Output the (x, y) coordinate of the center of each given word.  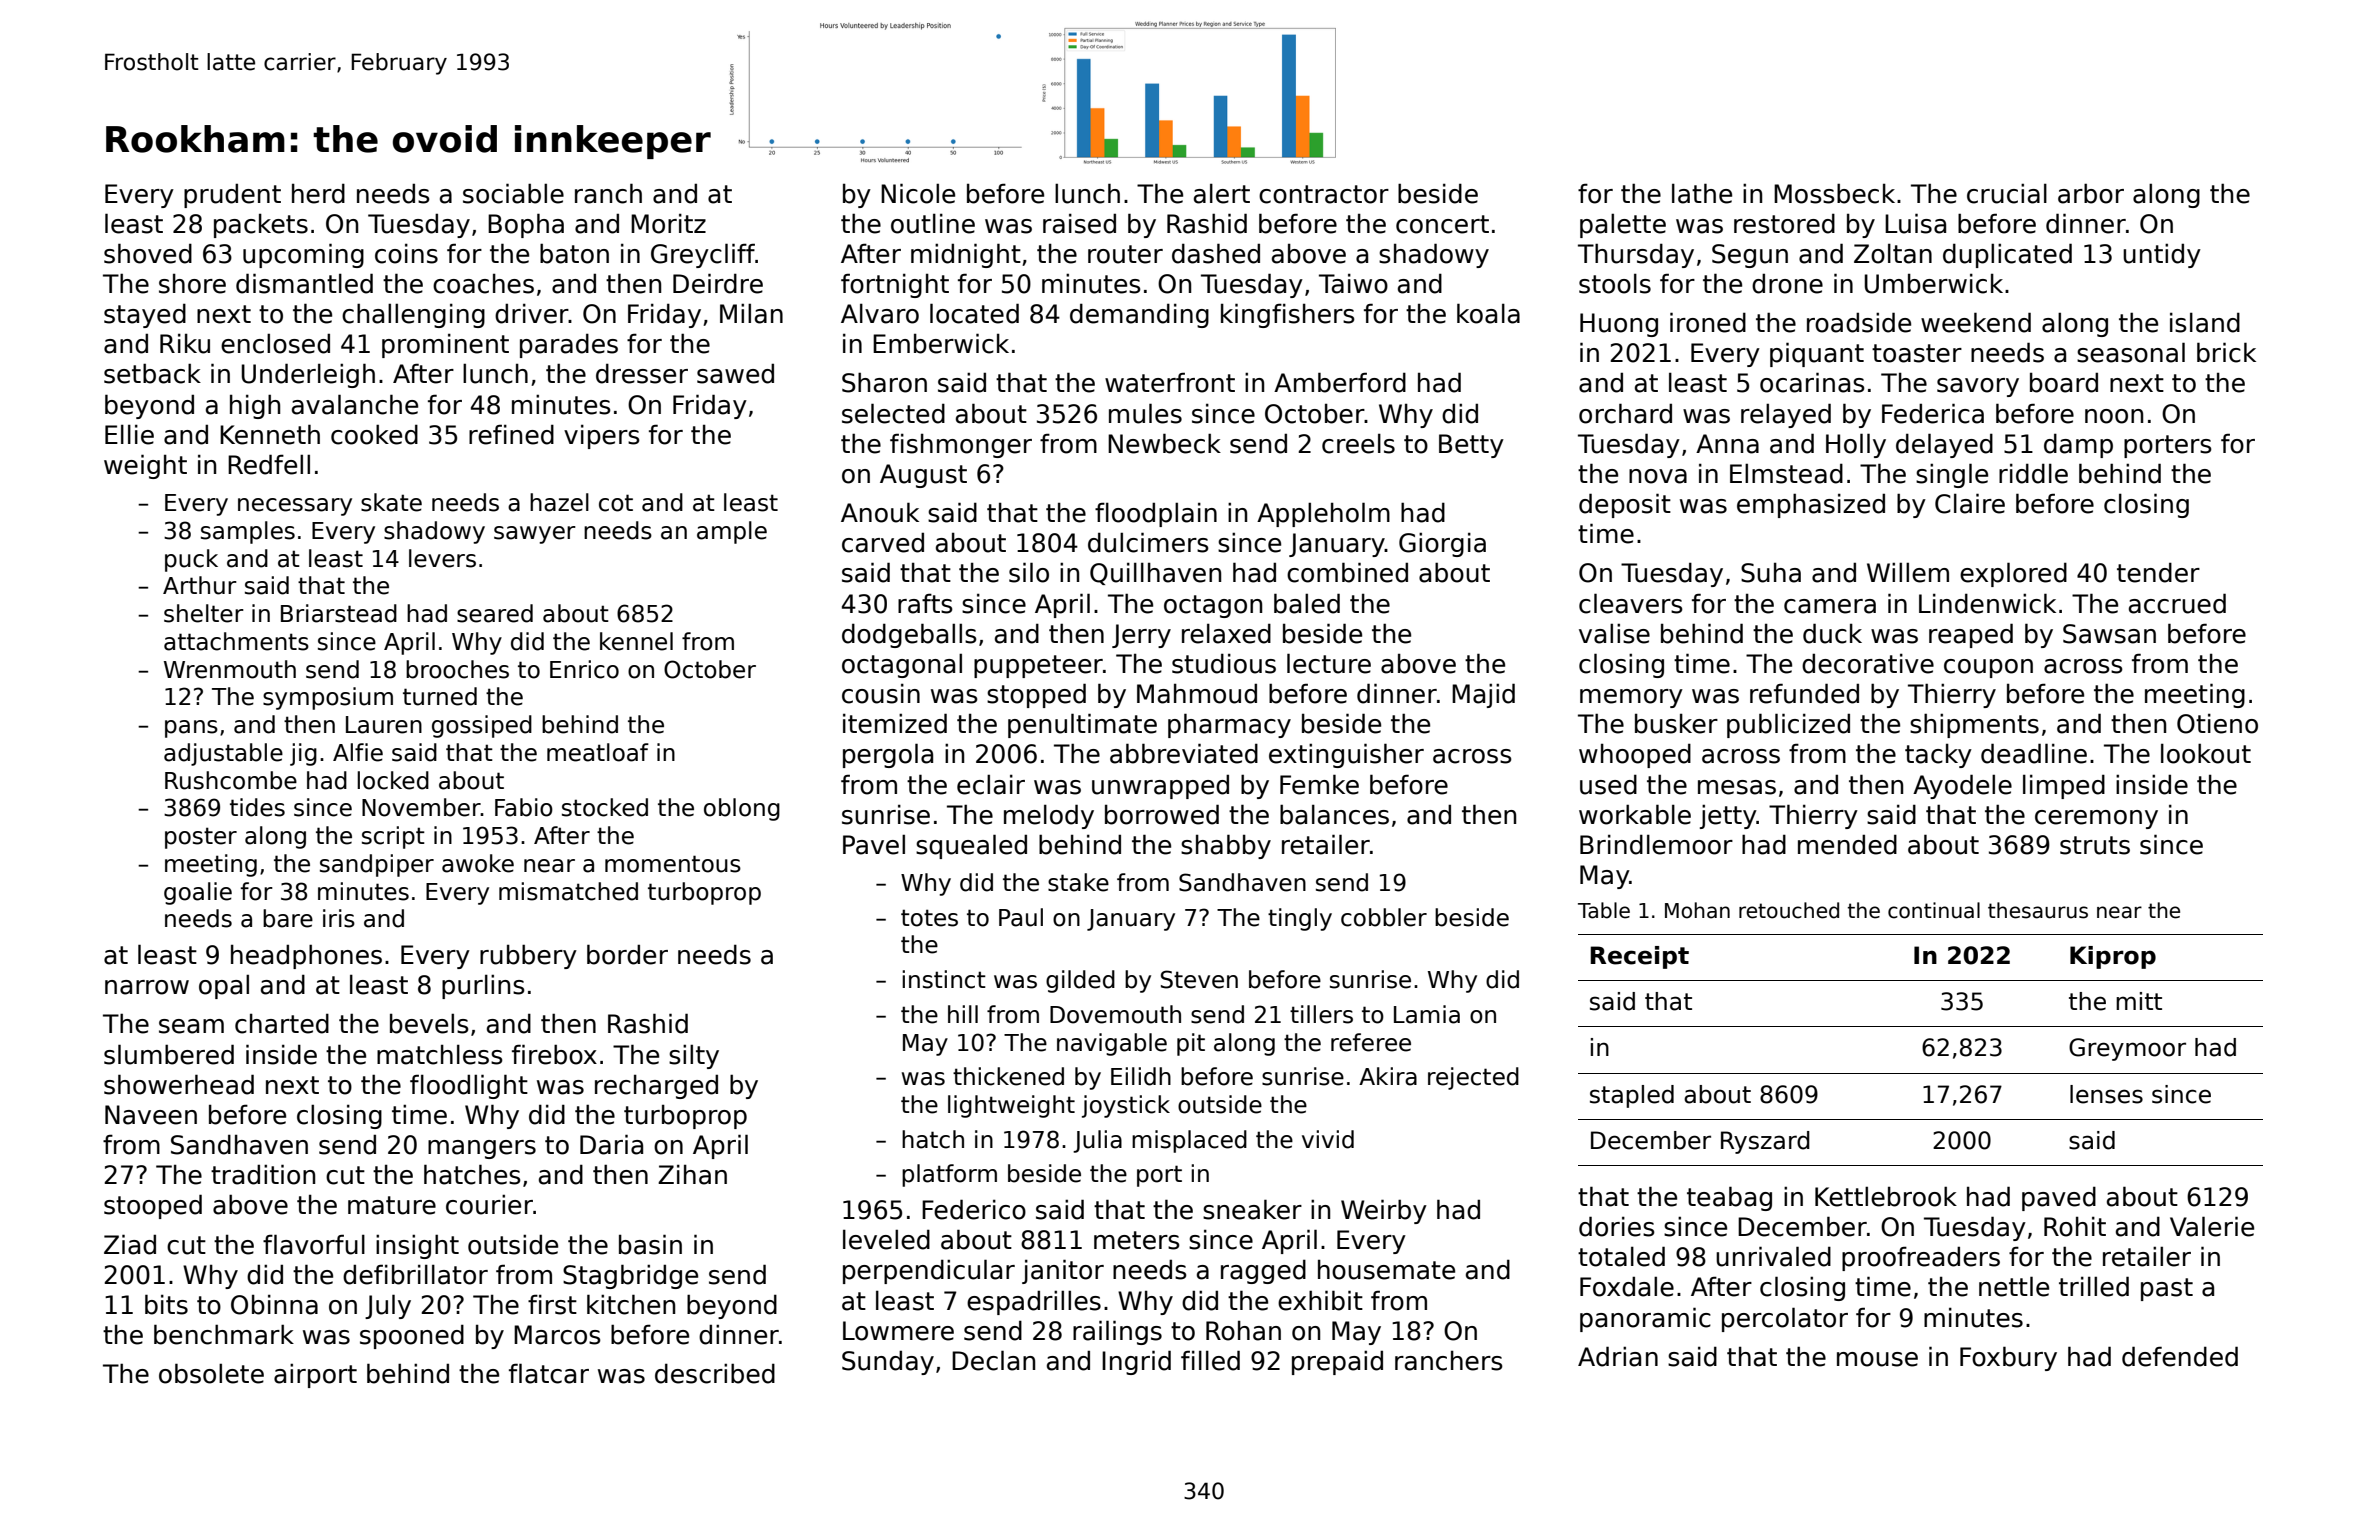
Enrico (584, 669)
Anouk (880, 512)
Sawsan (2109, 634)
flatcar (549, 1373)
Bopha (526, 225)
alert (1222, 193)
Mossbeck (1834, 193)
